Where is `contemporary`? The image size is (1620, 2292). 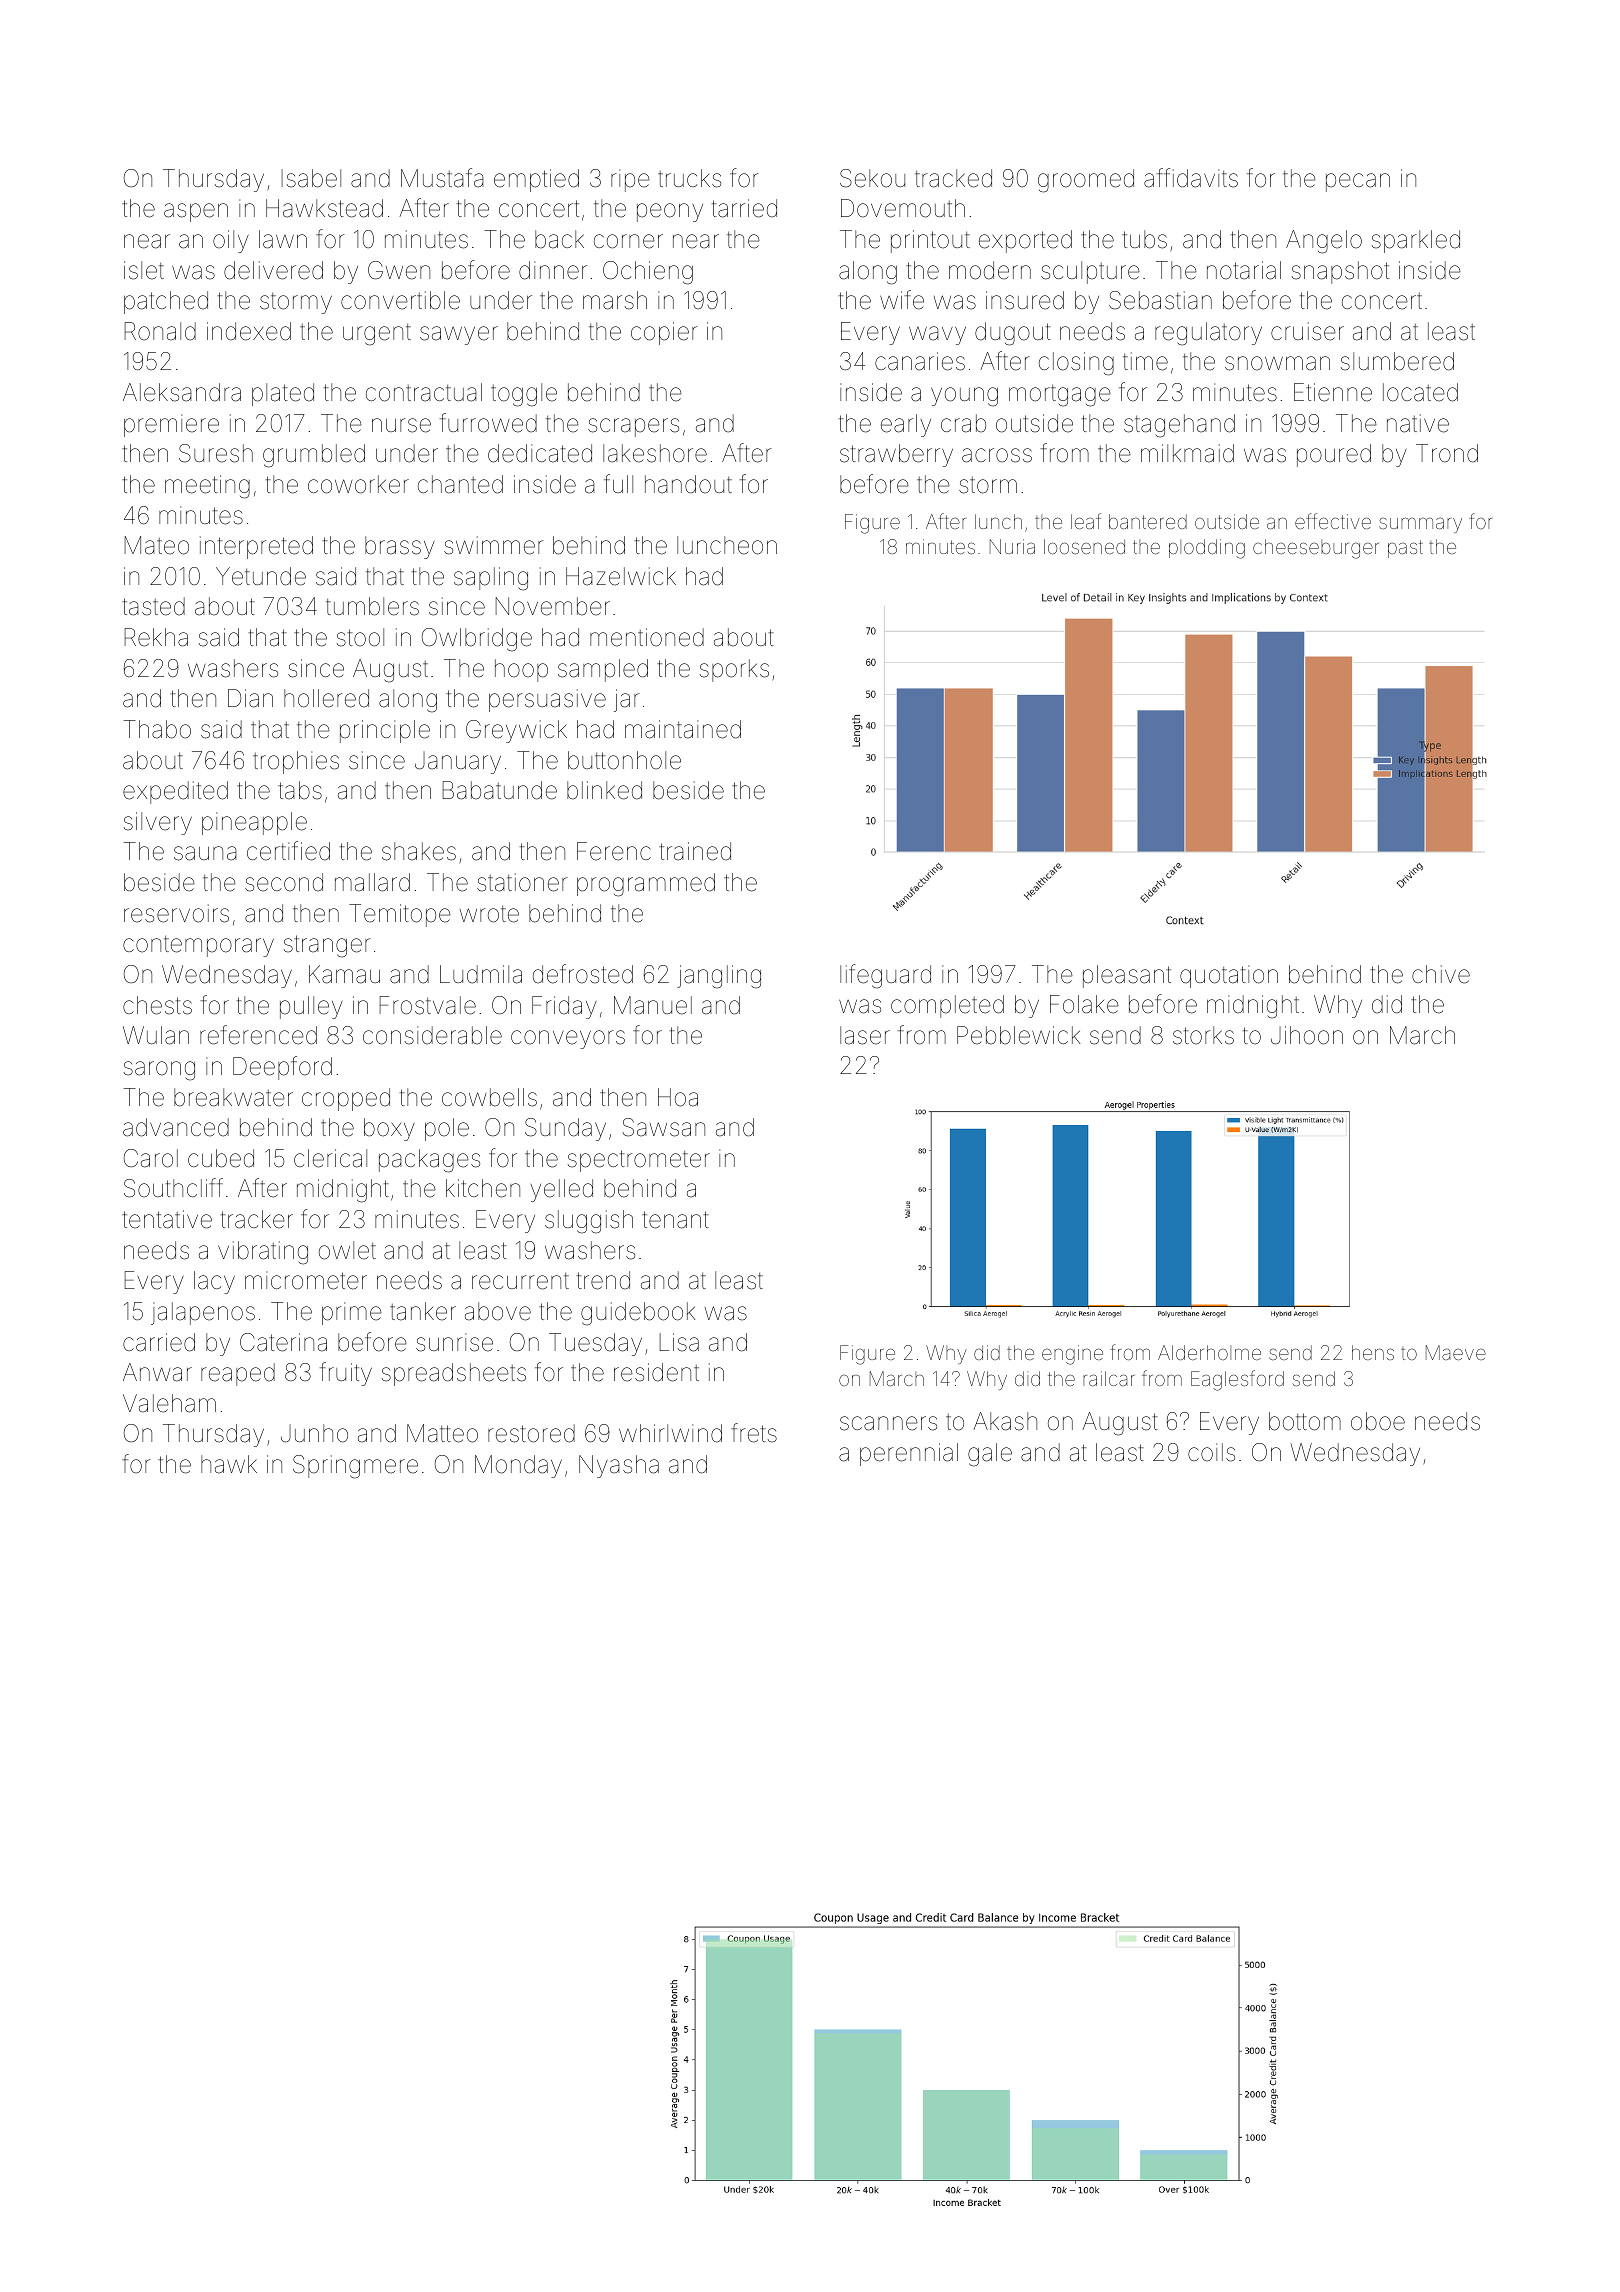 contemporary is located at coordinates (198, 946).
